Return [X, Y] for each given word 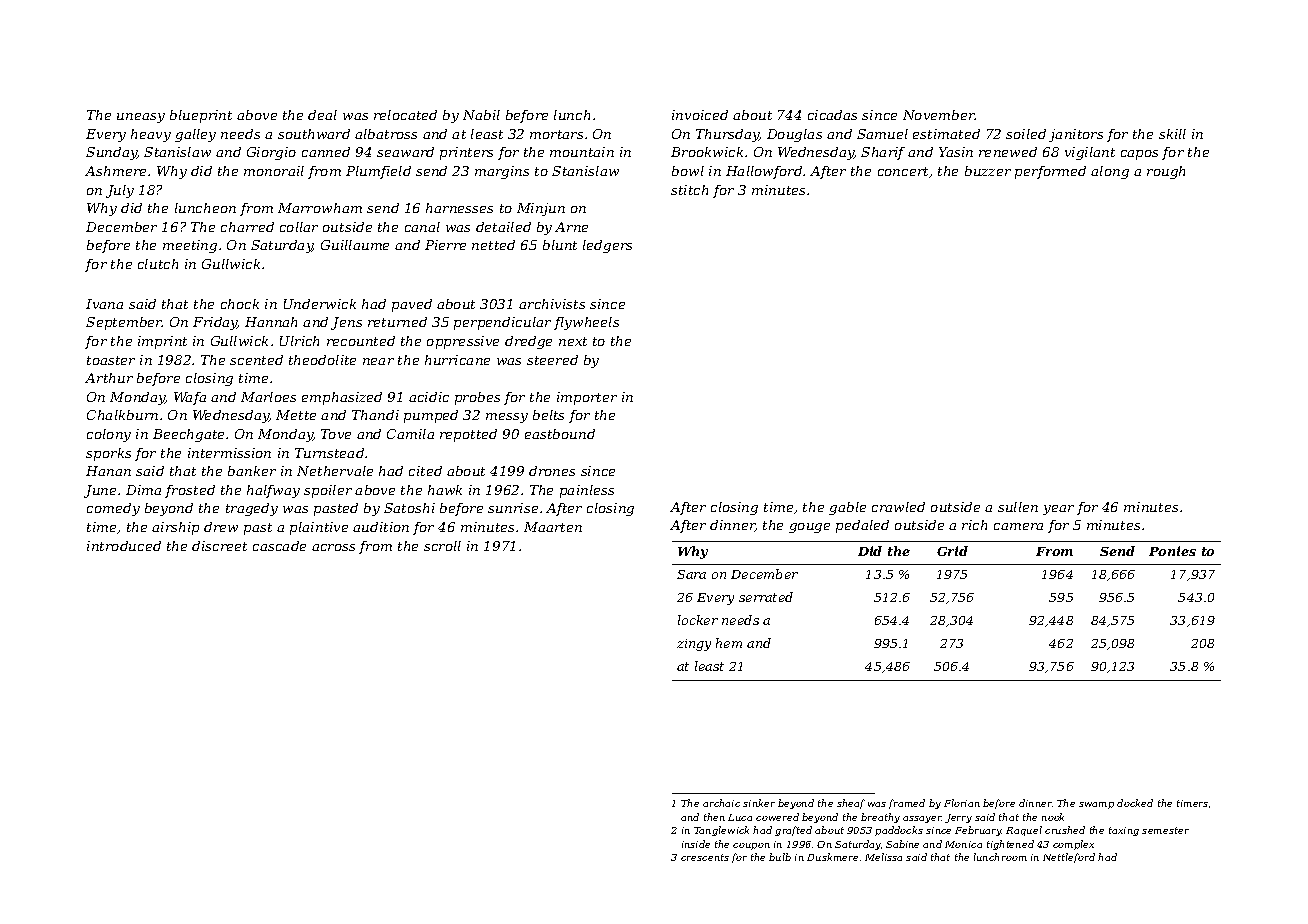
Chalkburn [122, 415]
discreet [219, 546]
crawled [898, 507]
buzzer [988, 171]
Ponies [1172, 551]
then [714, 817]
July [120, 191]
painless [587, 491]
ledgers [607, 246]
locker [698, 620]
